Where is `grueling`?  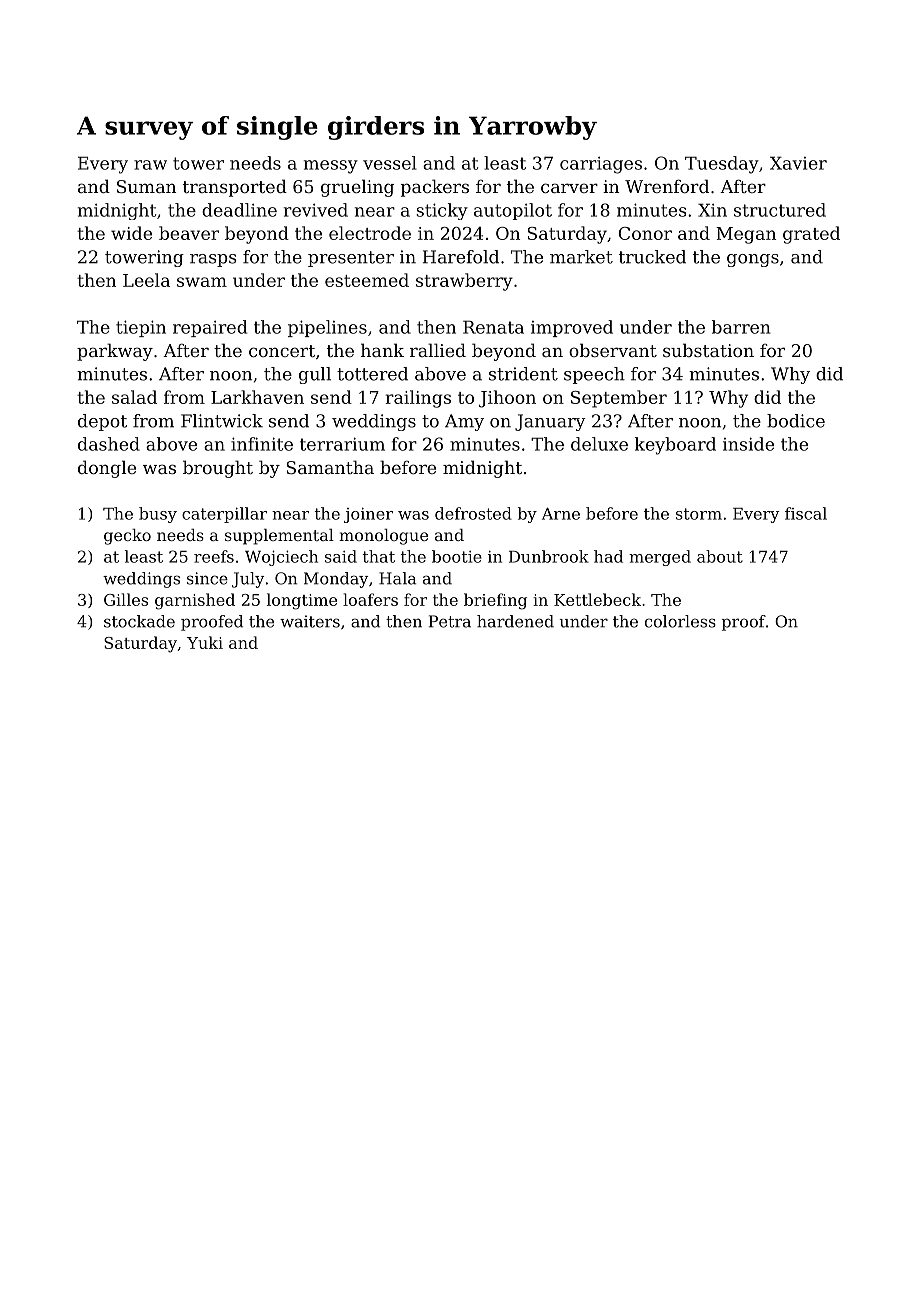
grueling is located at coordinates (357, 188).
